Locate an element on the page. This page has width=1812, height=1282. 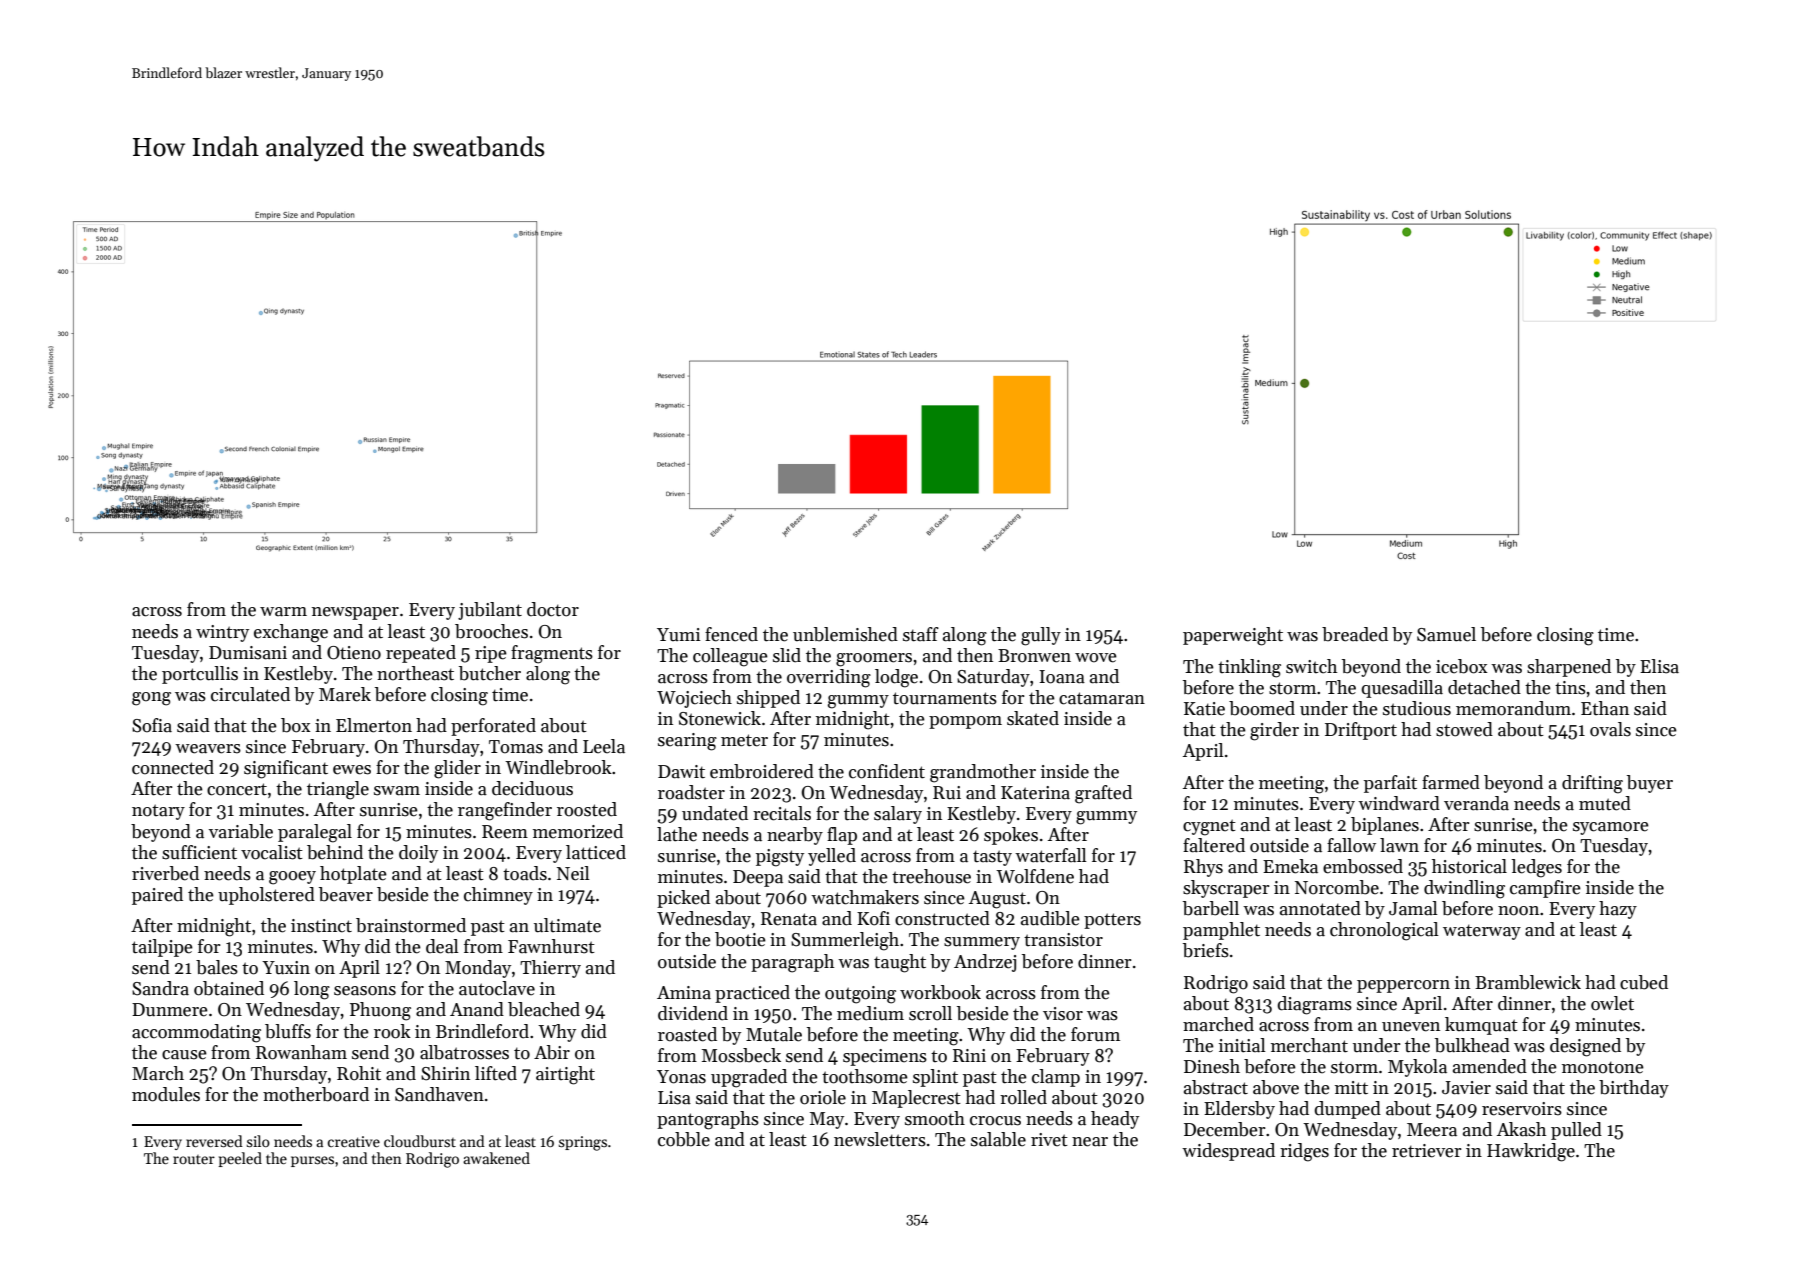
recitals is located at coordinates (782, 813).
